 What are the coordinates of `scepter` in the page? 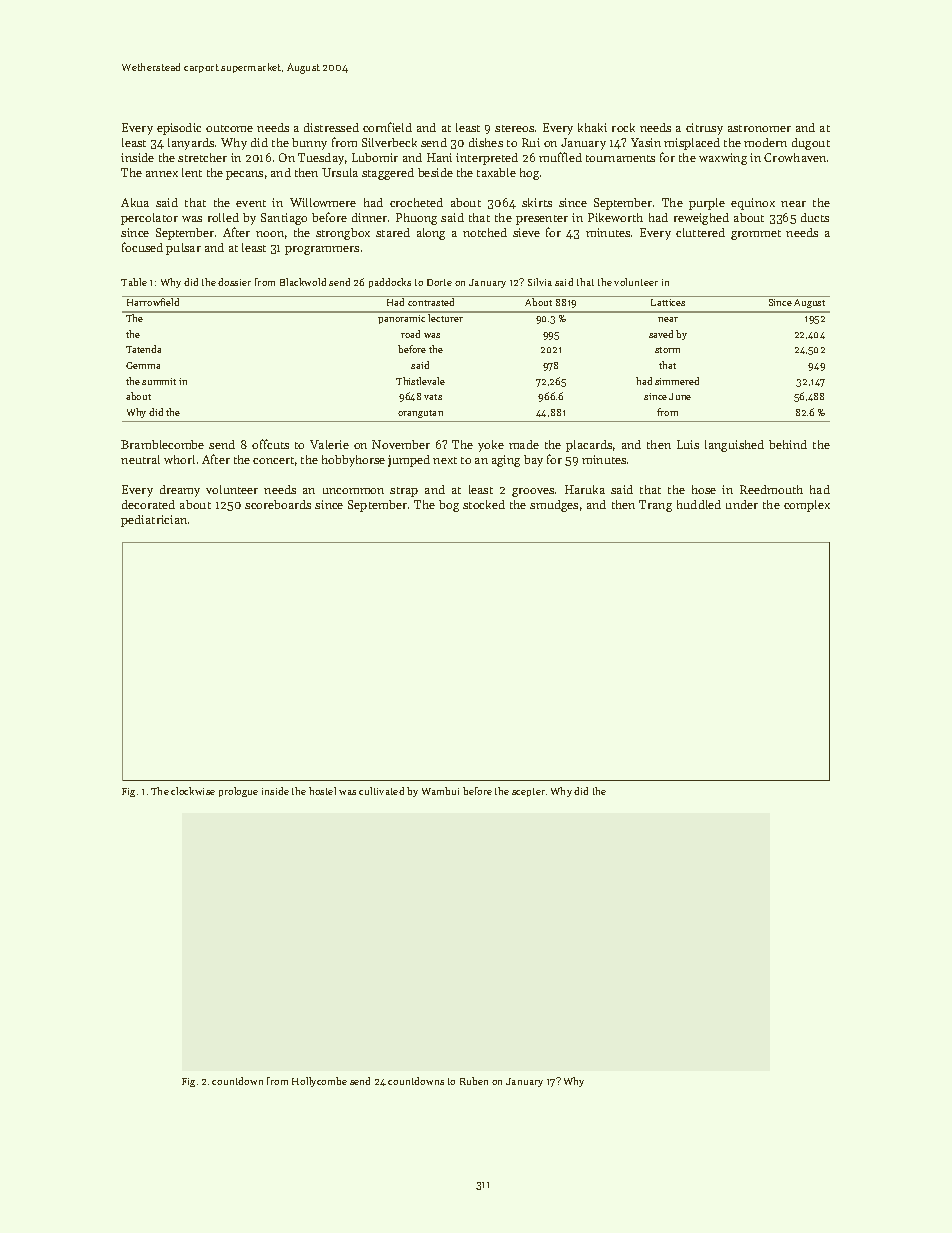 It's located at (528, 792).
